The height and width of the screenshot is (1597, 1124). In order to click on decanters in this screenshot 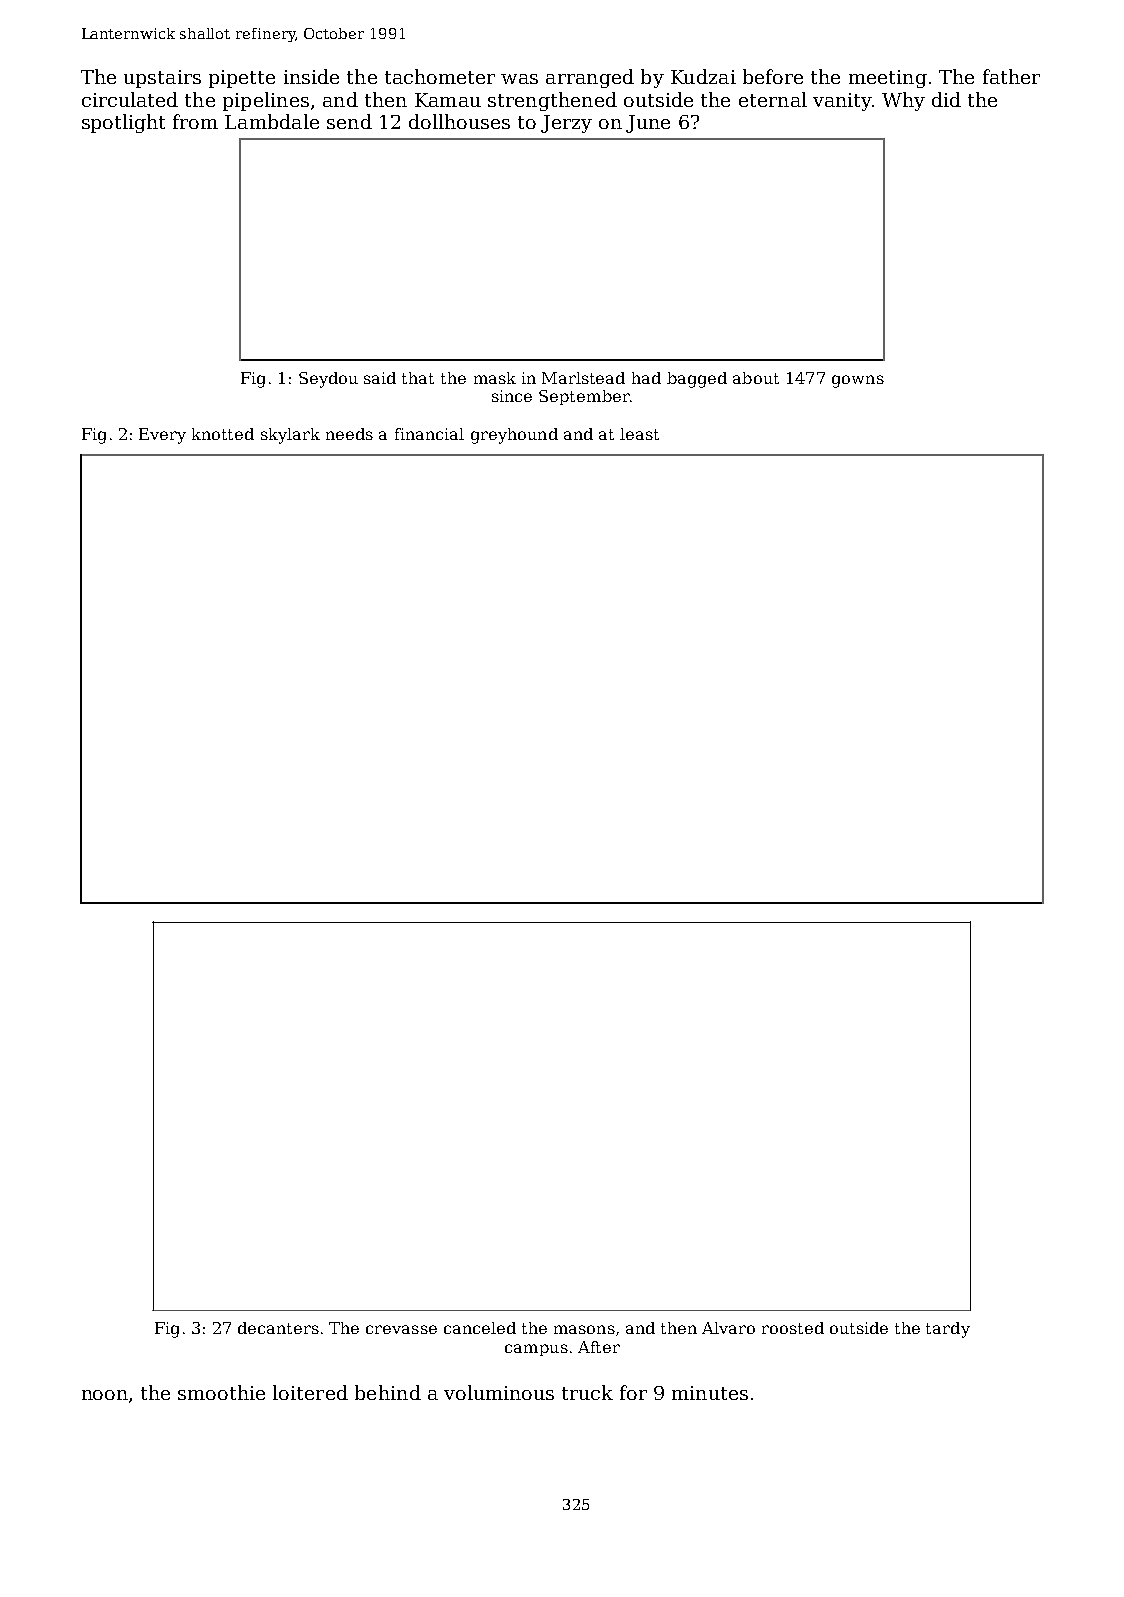, I will do `click(278, 1328)`.
